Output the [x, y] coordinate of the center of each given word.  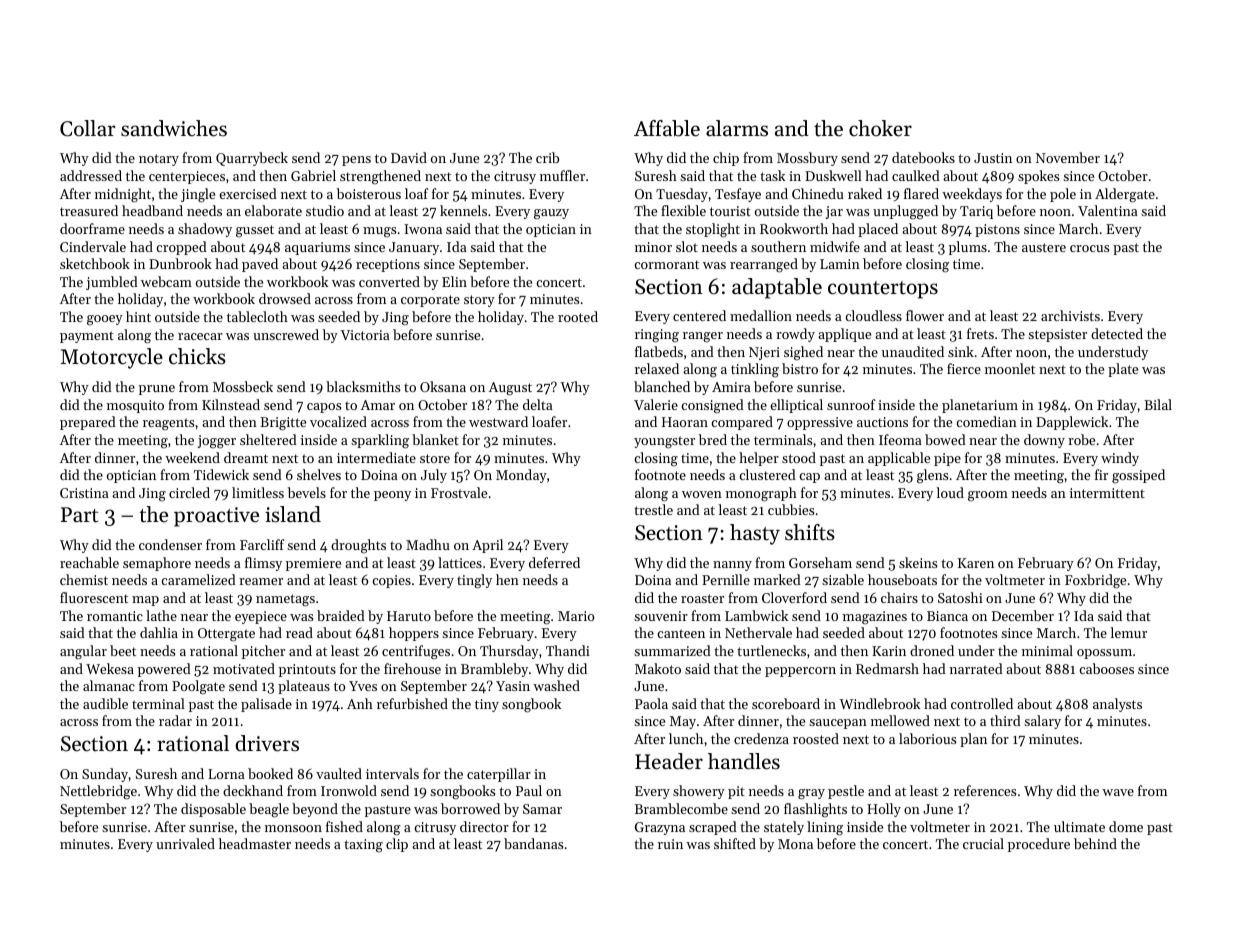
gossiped [1138, 476]
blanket [435, 439]
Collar [88, 128]
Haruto [409, 616]
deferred [554, 562]
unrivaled [185, 843]
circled [189, 492]
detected [1117, 333]
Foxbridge [1095, 581]
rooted [578, 316]
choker [880, 128]
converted [389, 281]
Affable [667, 128]
